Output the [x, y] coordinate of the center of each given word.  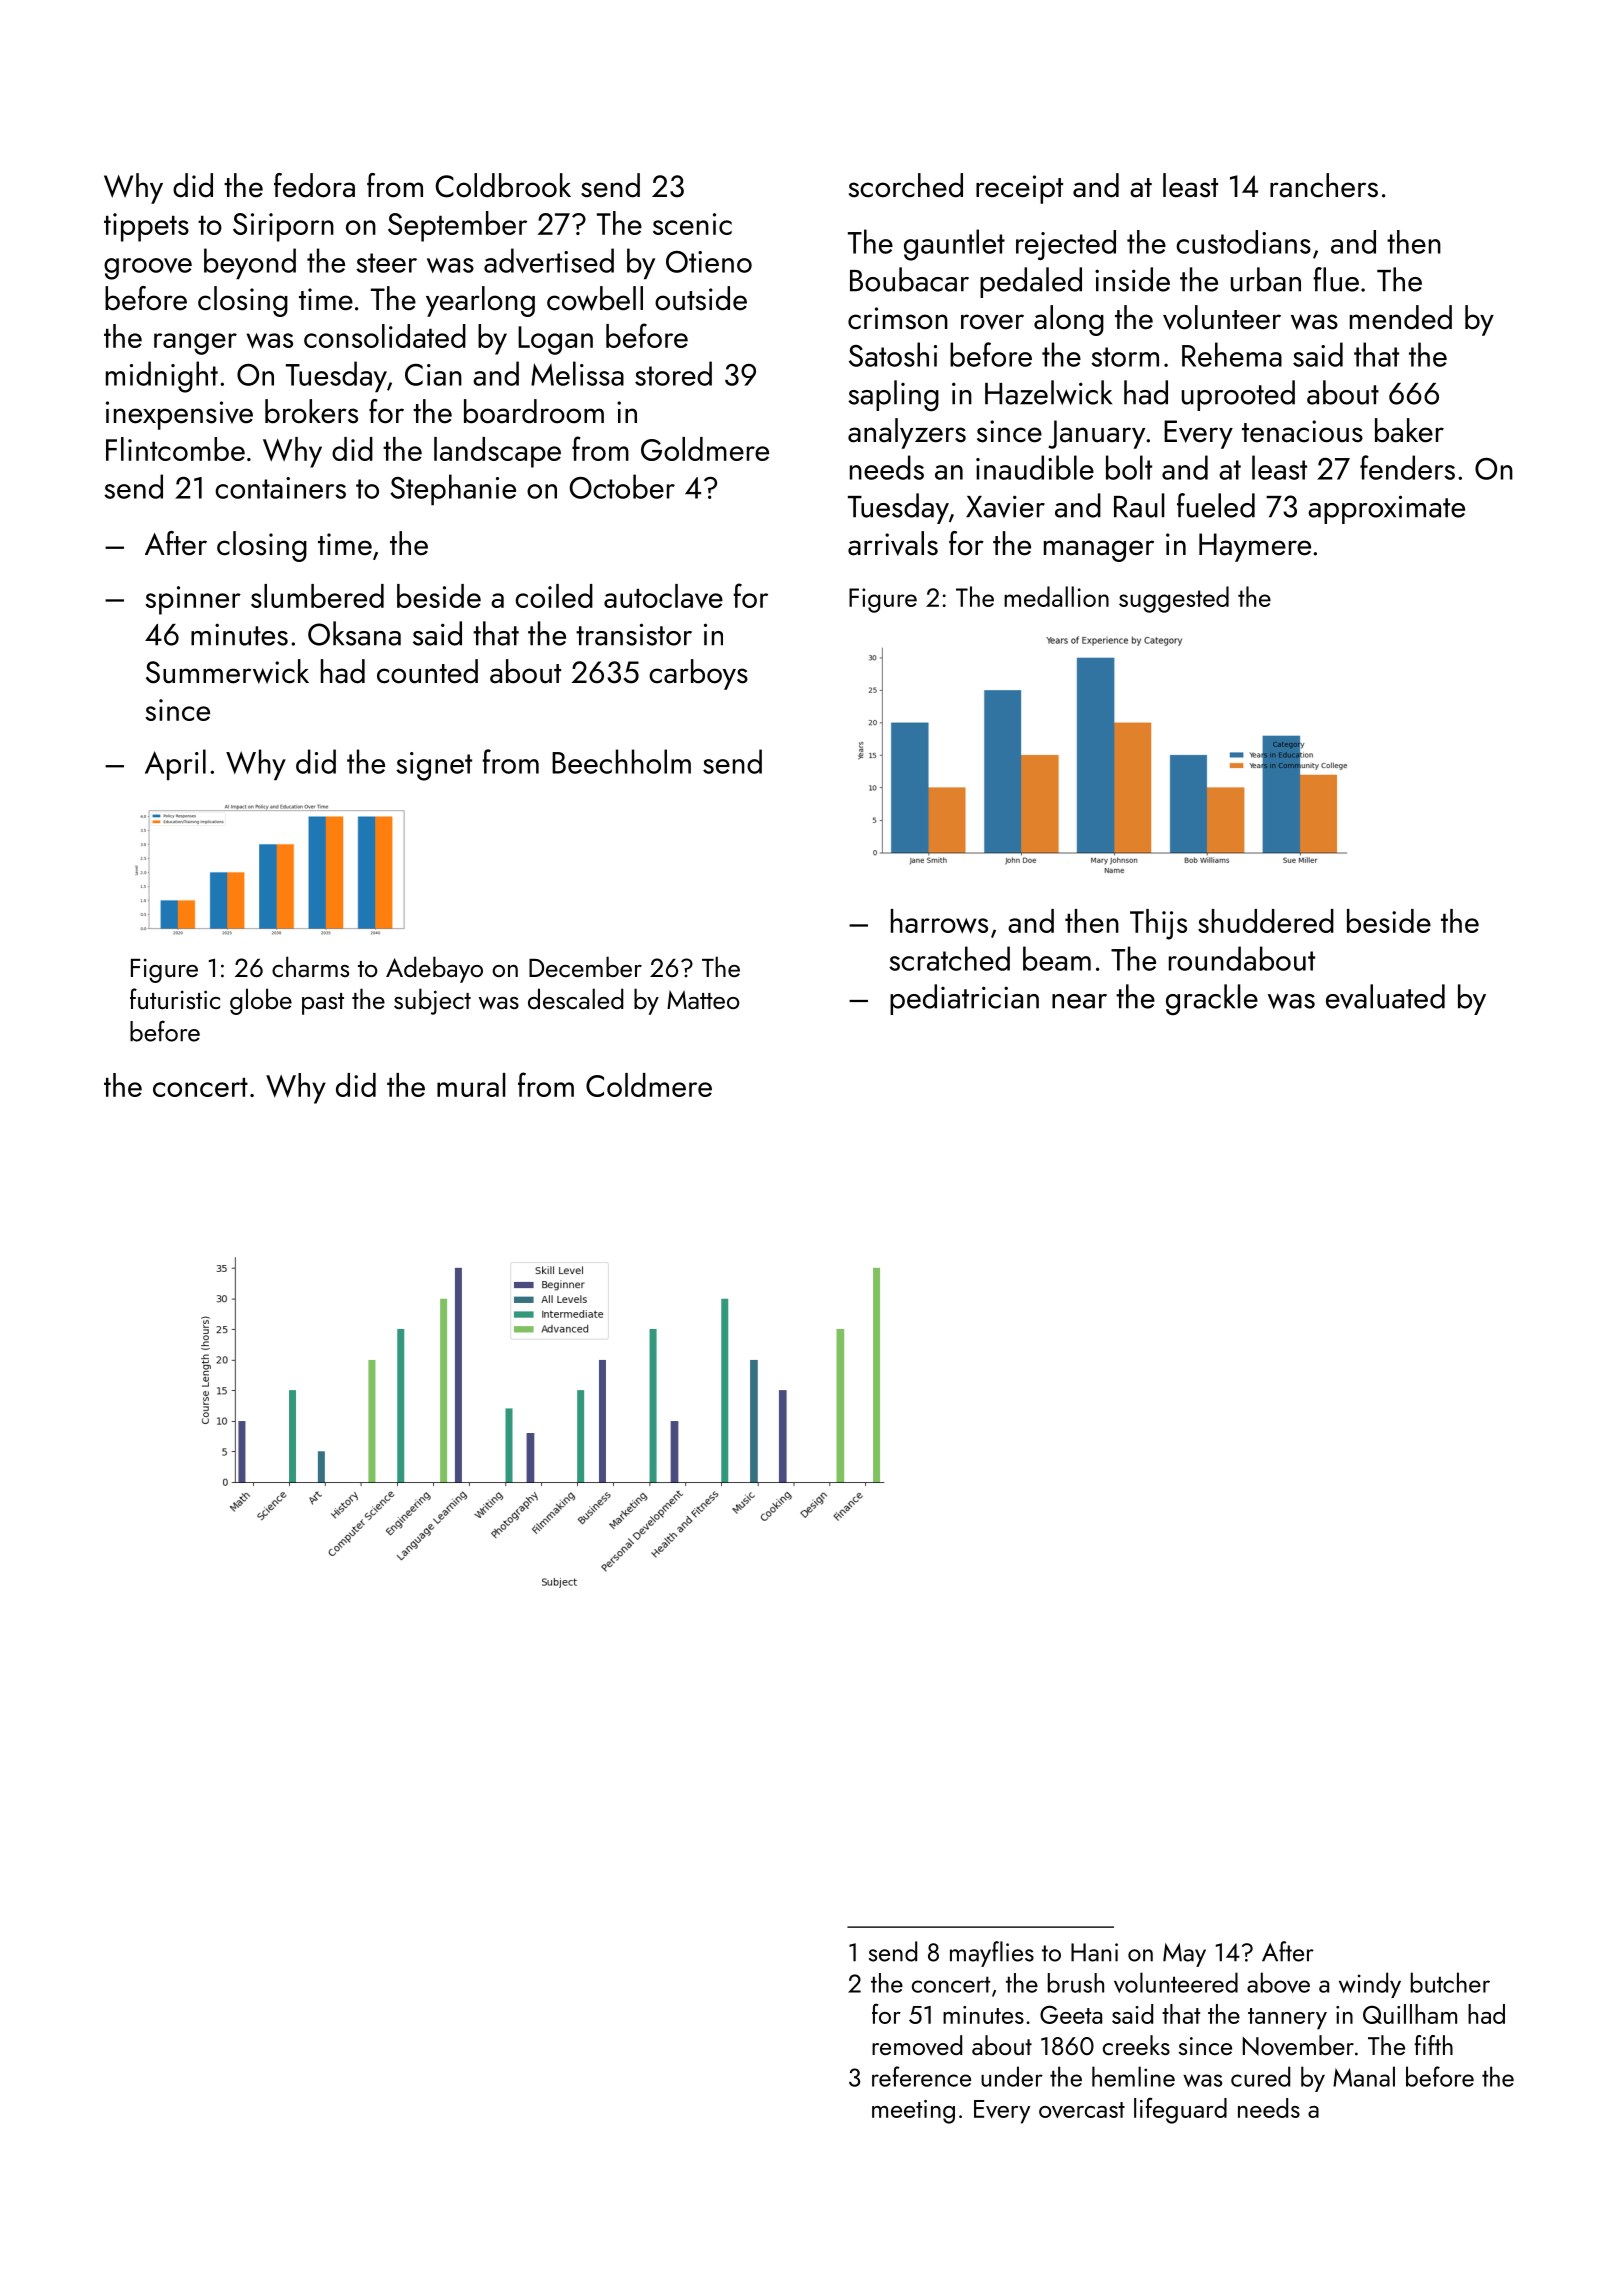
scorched [906, 185]
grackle [1212, 999]
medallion [1056, 596]
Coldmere [649, 1085]
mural [471, 1085]
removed [917, 2045]
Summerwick [227, 671]
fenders [1407, 467]
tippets [146, 227]
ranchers [1324, 185]
